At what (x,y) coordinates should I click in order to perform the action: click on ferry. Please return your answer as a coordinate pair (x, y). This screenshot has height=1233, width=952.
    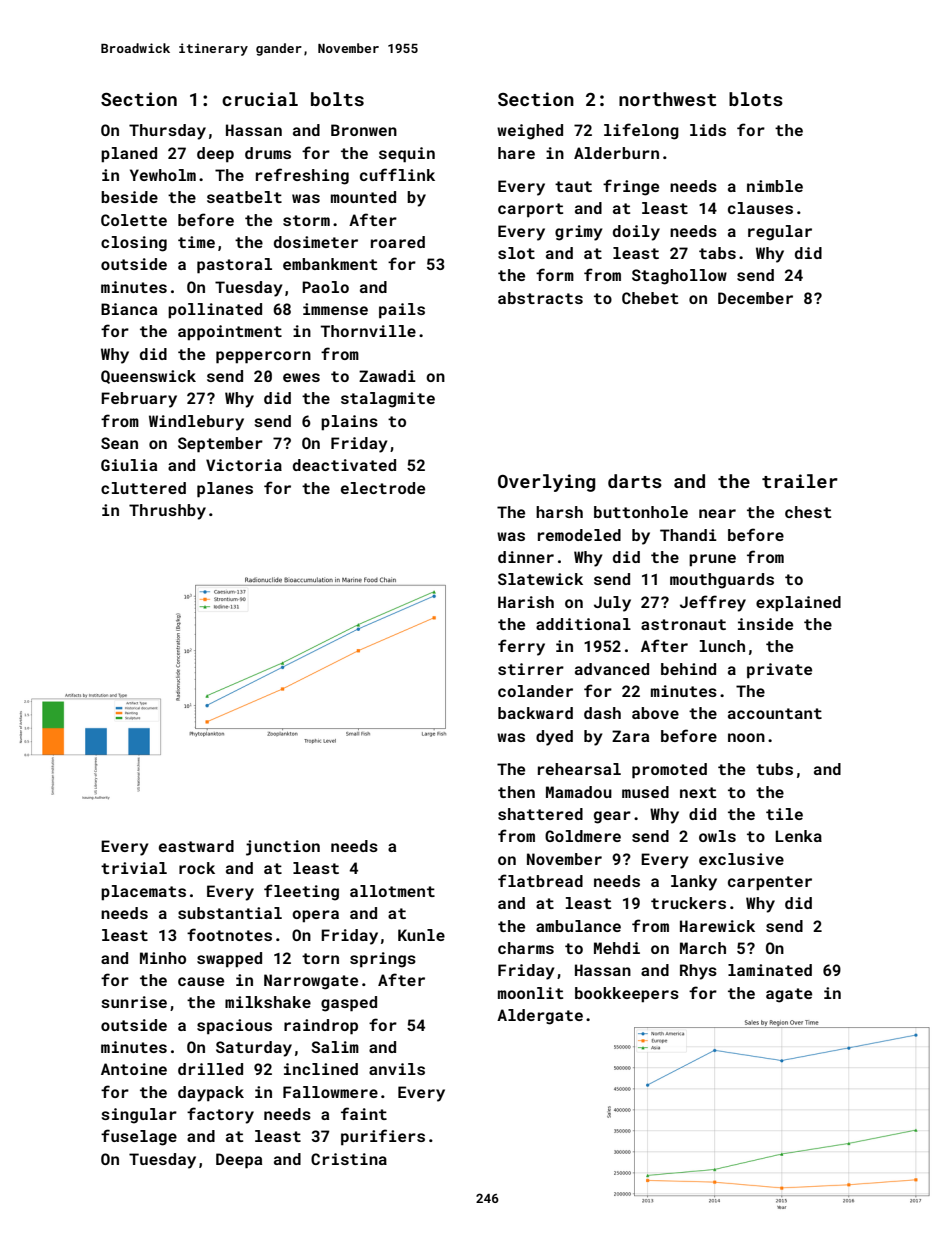
    Looking at the image, I should click on (521, 647).
